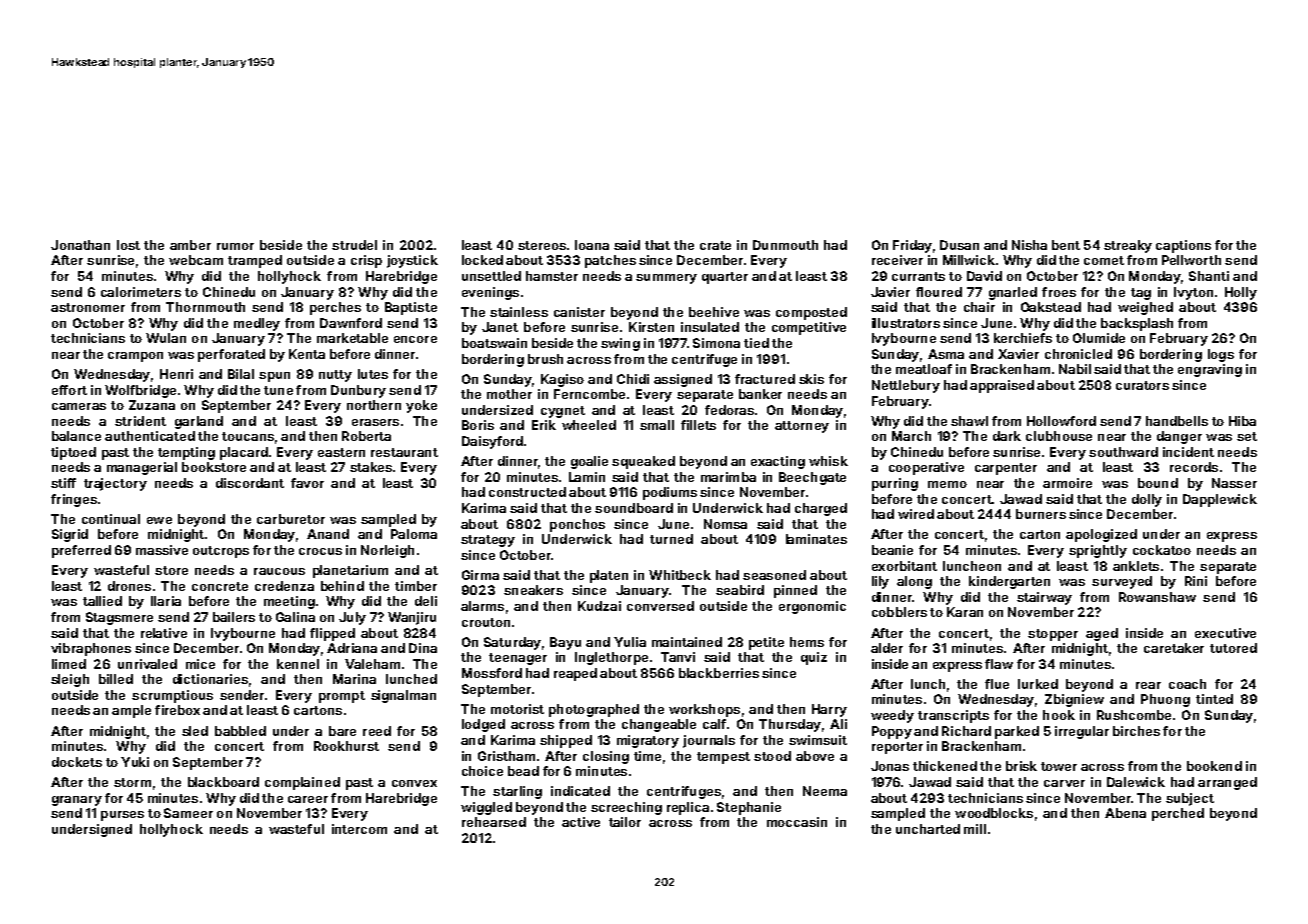 The width and height of the document is (1308, 924). Describe the element at coordinates (166, 601) in the document. I see `Ilaria` at that location.
